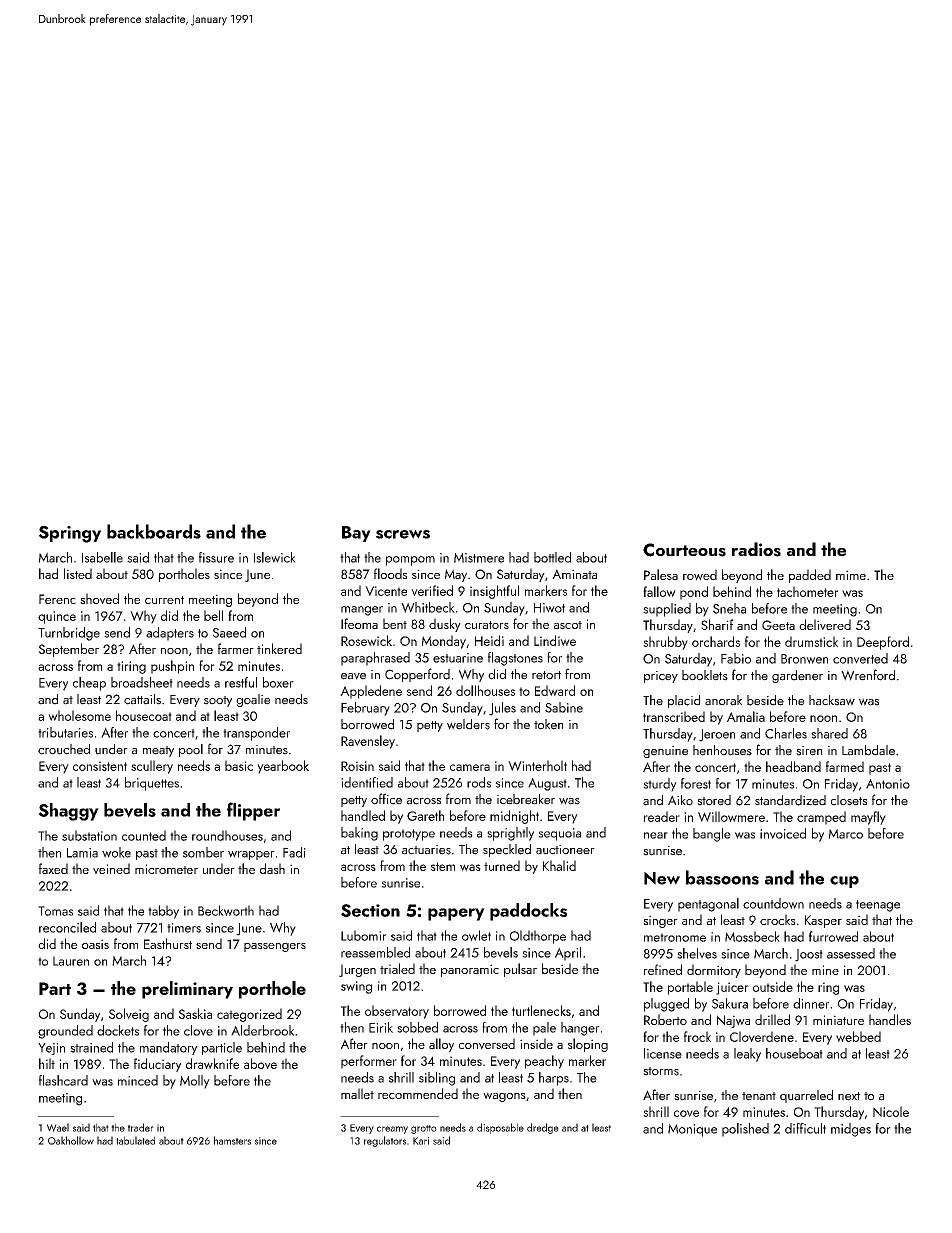  Describe the element at coordinates (544, 1062) in the screenshot. I see `peachy` at that location.
